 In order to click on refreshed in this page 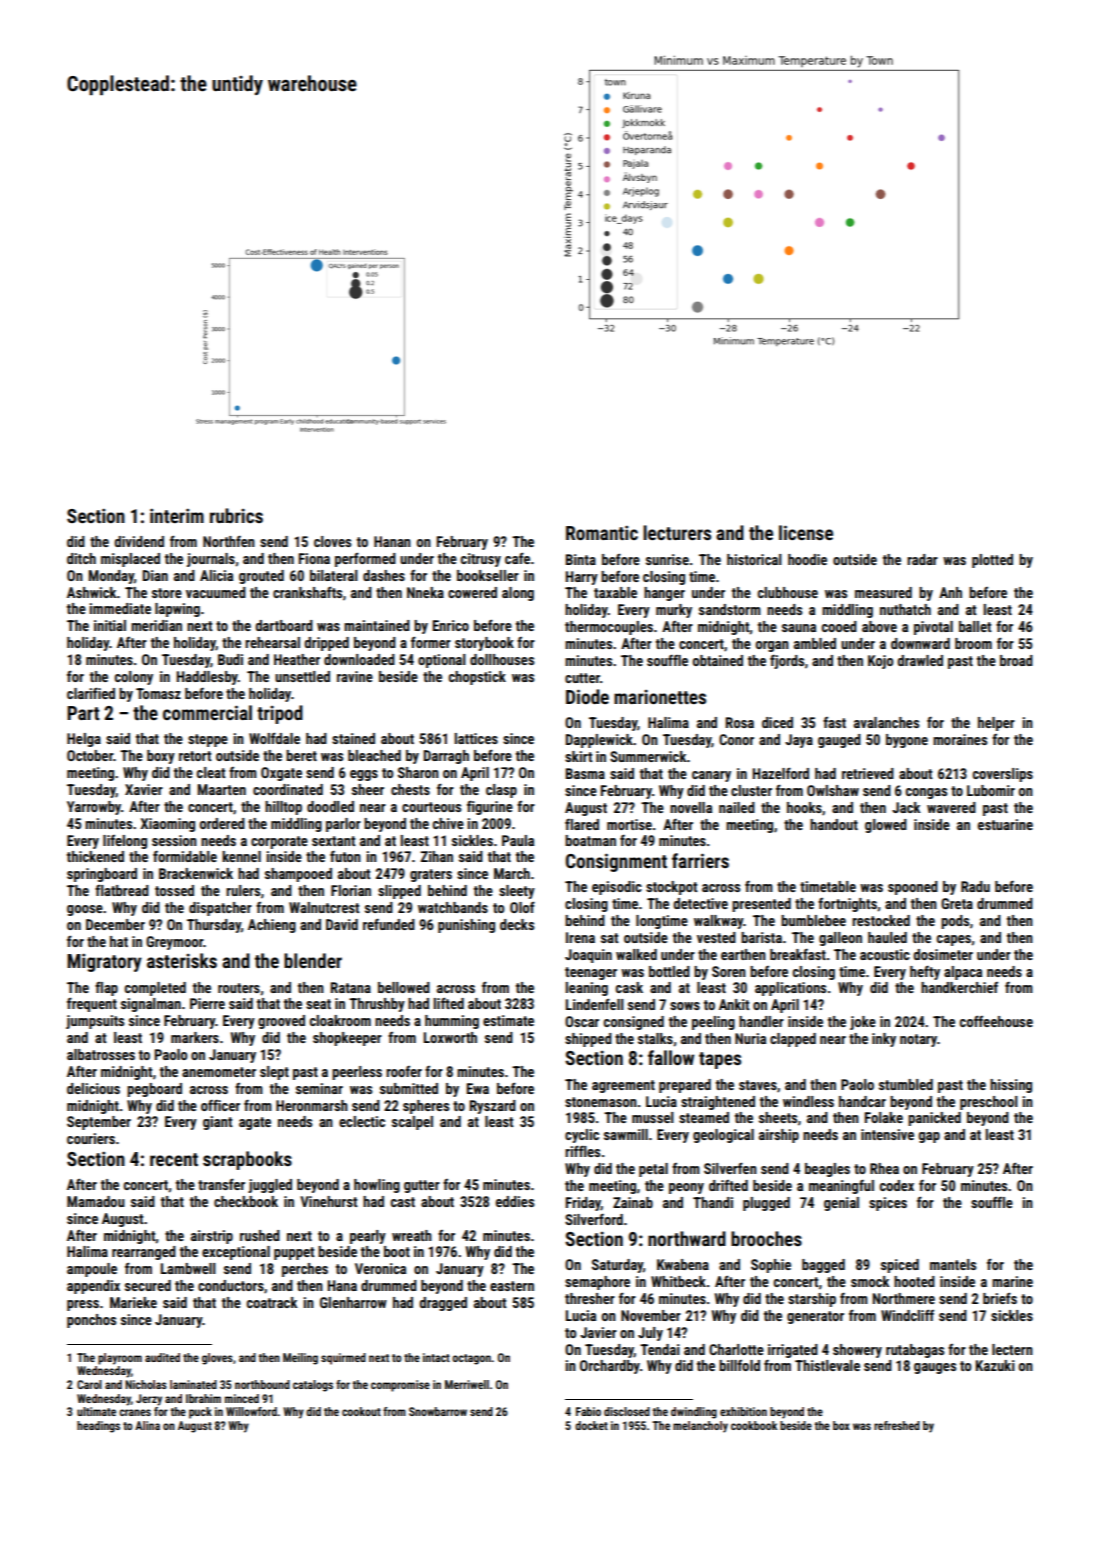, I will do `click(897, 1425)`.
